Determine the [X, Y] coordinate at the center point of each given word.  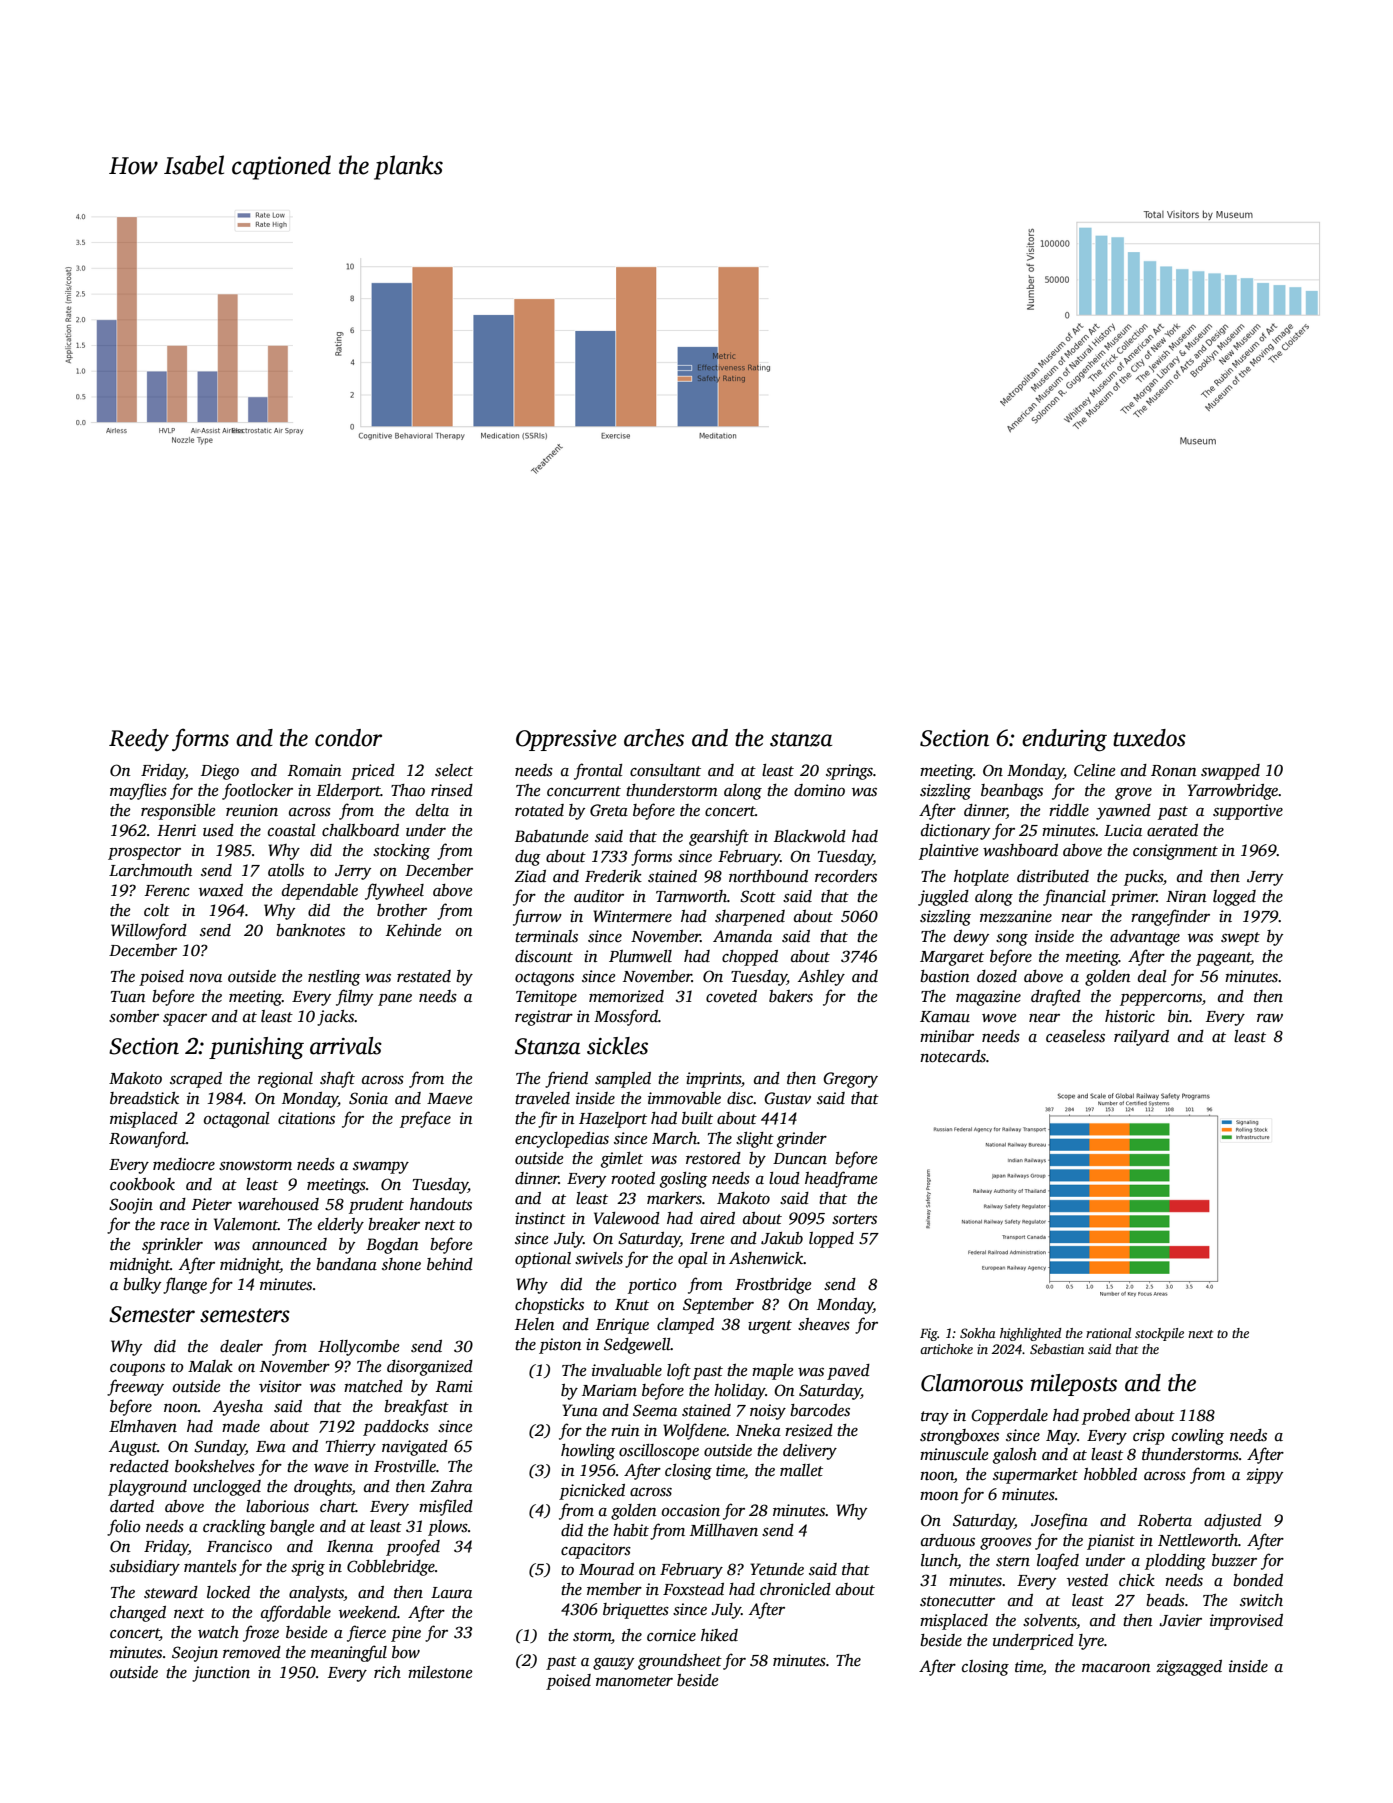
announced [289, 1244]
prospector [144, 853]
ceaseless [1075, 1036]
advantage [1145, 938]
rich [387, 1672]
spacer [185, 1020]
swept [1240, 939]
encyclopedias [562, 1140]
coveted [731, 996]
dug [528, 858]
